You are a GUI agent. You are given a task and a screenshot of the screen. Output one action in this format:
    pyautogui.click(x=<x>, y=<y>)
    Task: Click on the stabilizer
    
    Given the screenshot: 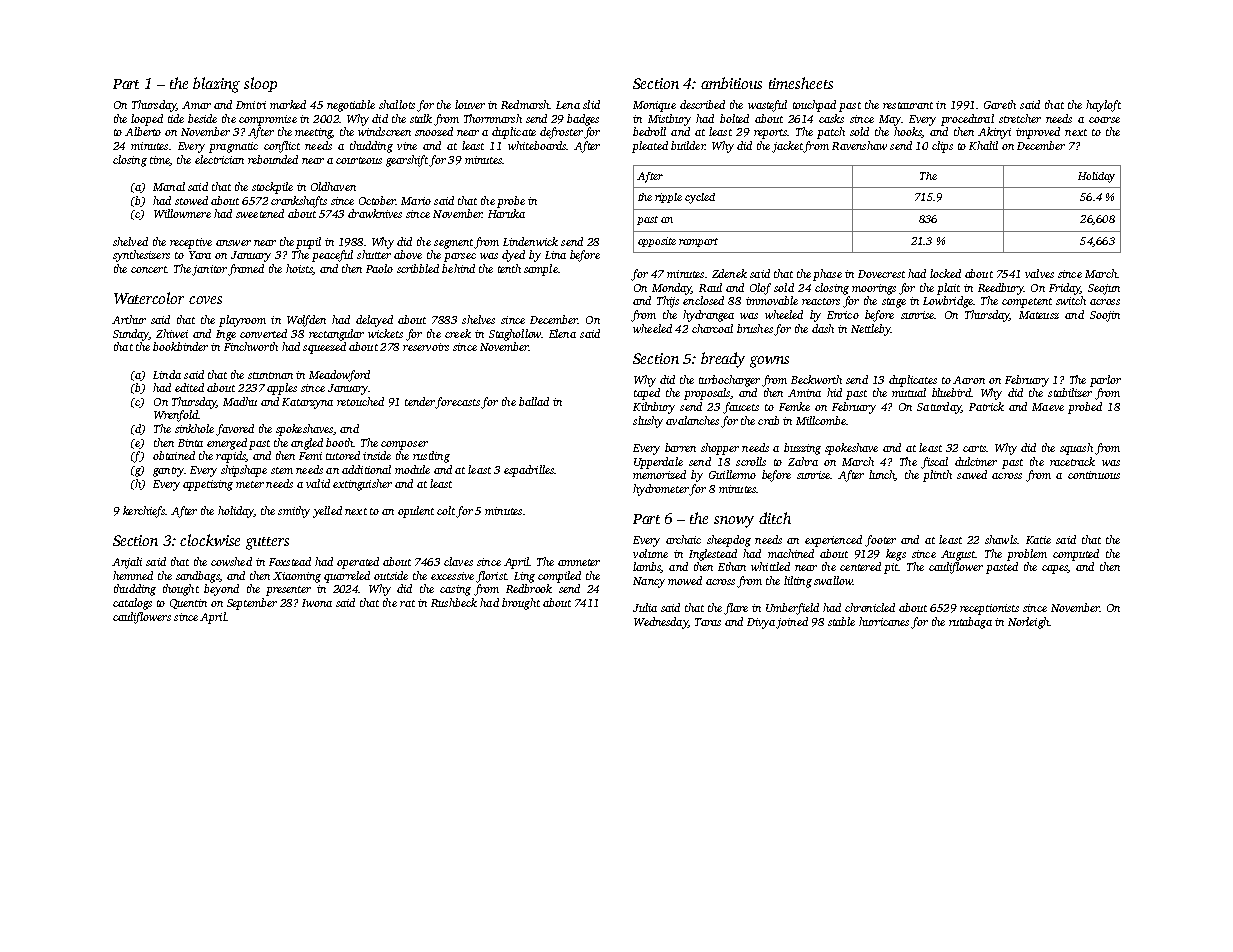 What is the action you would take?
    pyautogui.click(x=1070, y=392)
